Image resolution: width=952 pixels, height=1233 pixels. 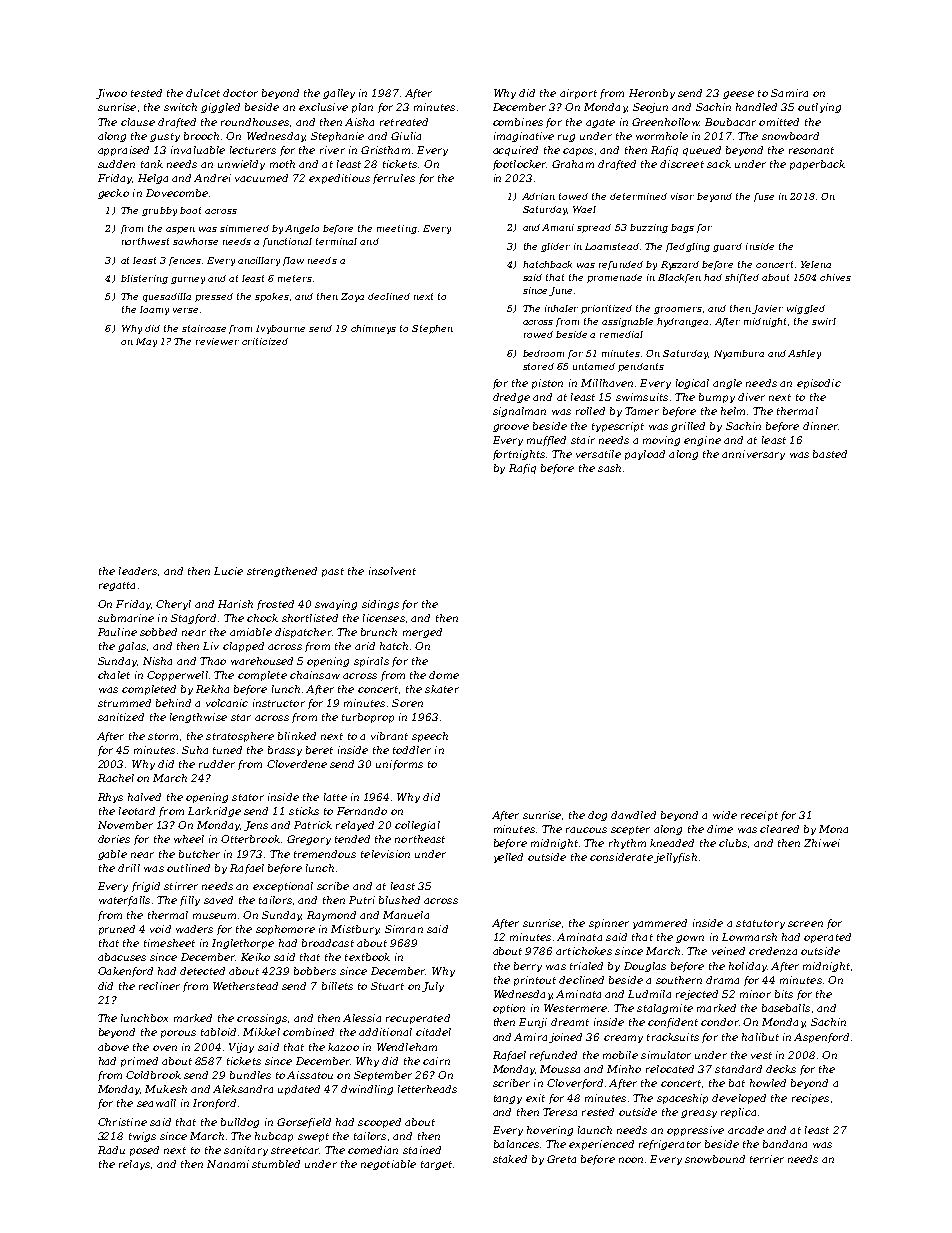 I want to click on porous, so click(x=178, y=1034).
